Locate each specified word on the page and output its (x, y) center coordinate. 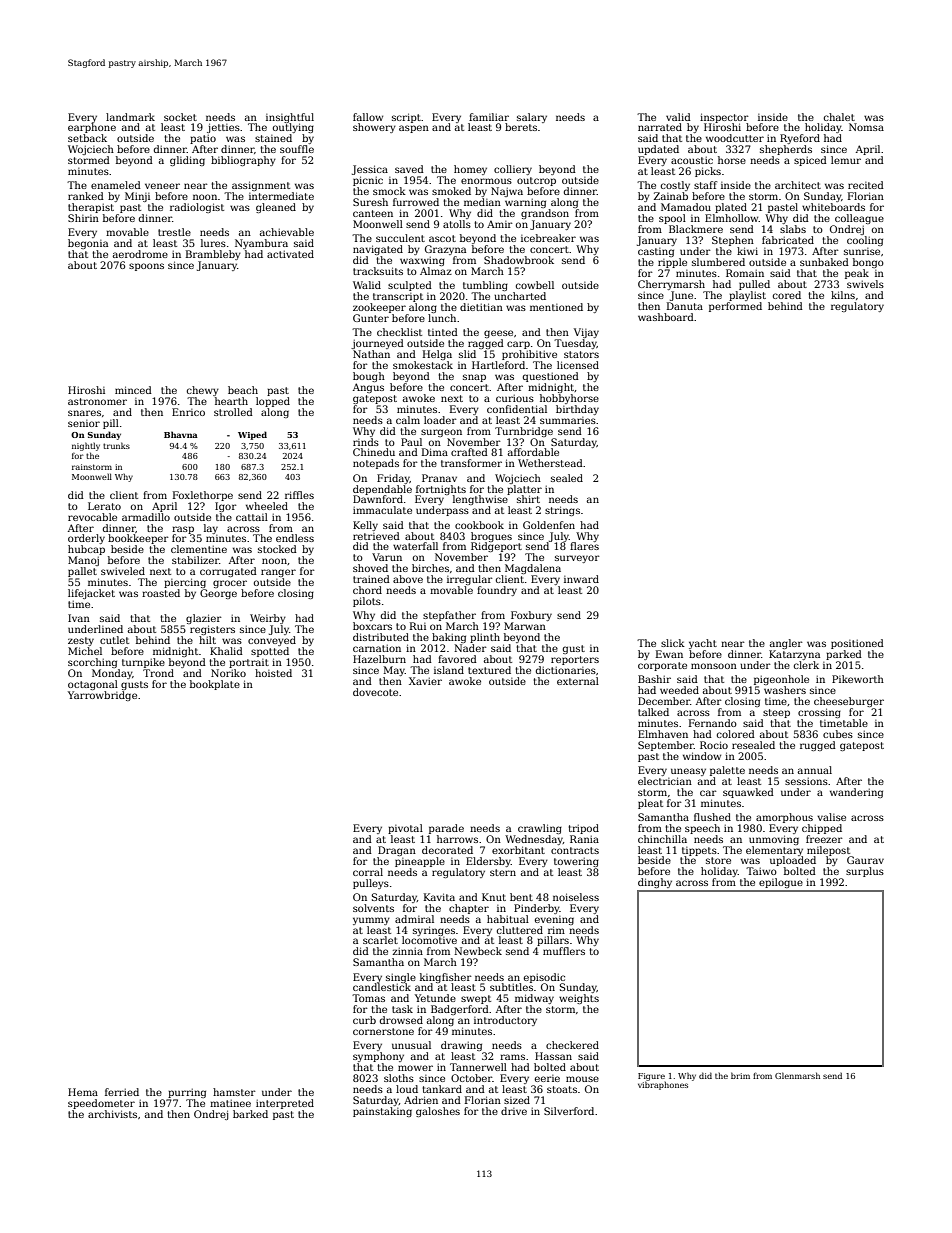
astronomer (97, 401)
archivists (112, 1114)
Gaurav (865, 860)
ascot (442, 238)
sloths (399, 1078)
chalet (839, 117)
